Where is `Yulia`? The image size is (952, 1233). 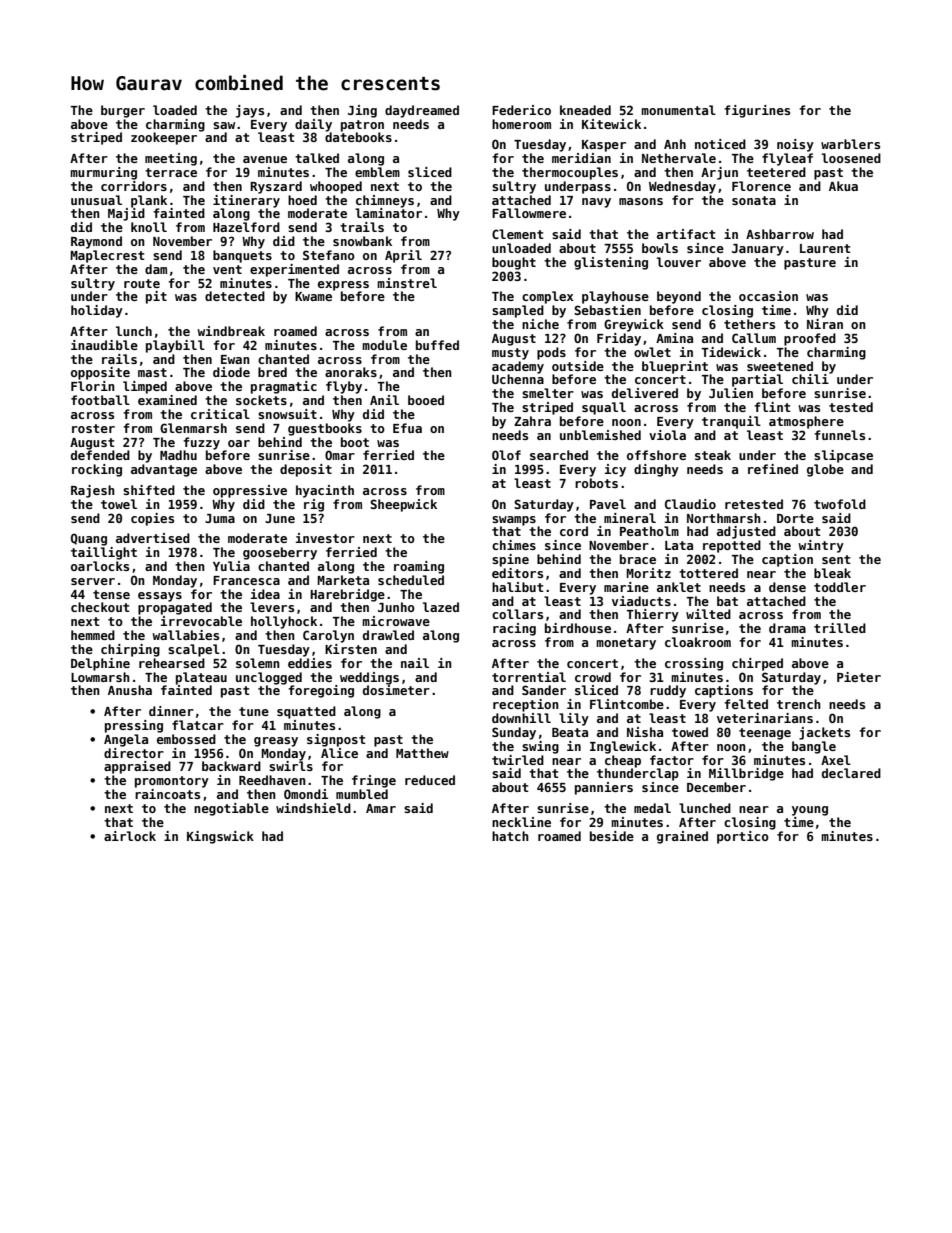
Yulia is located at coordinates (231, 566).
